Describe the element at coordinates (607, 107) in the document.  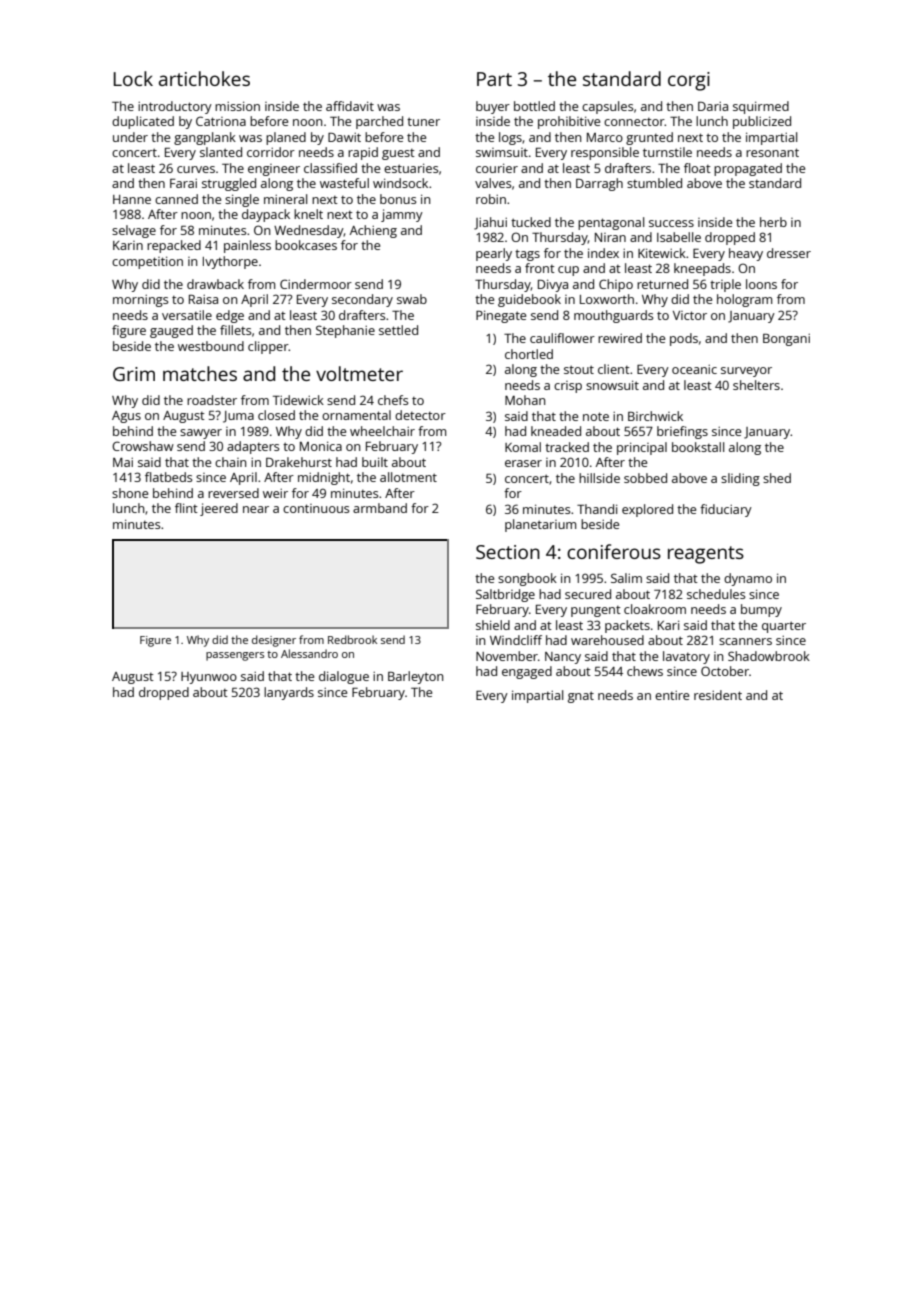
I see `capsules` at that location.
